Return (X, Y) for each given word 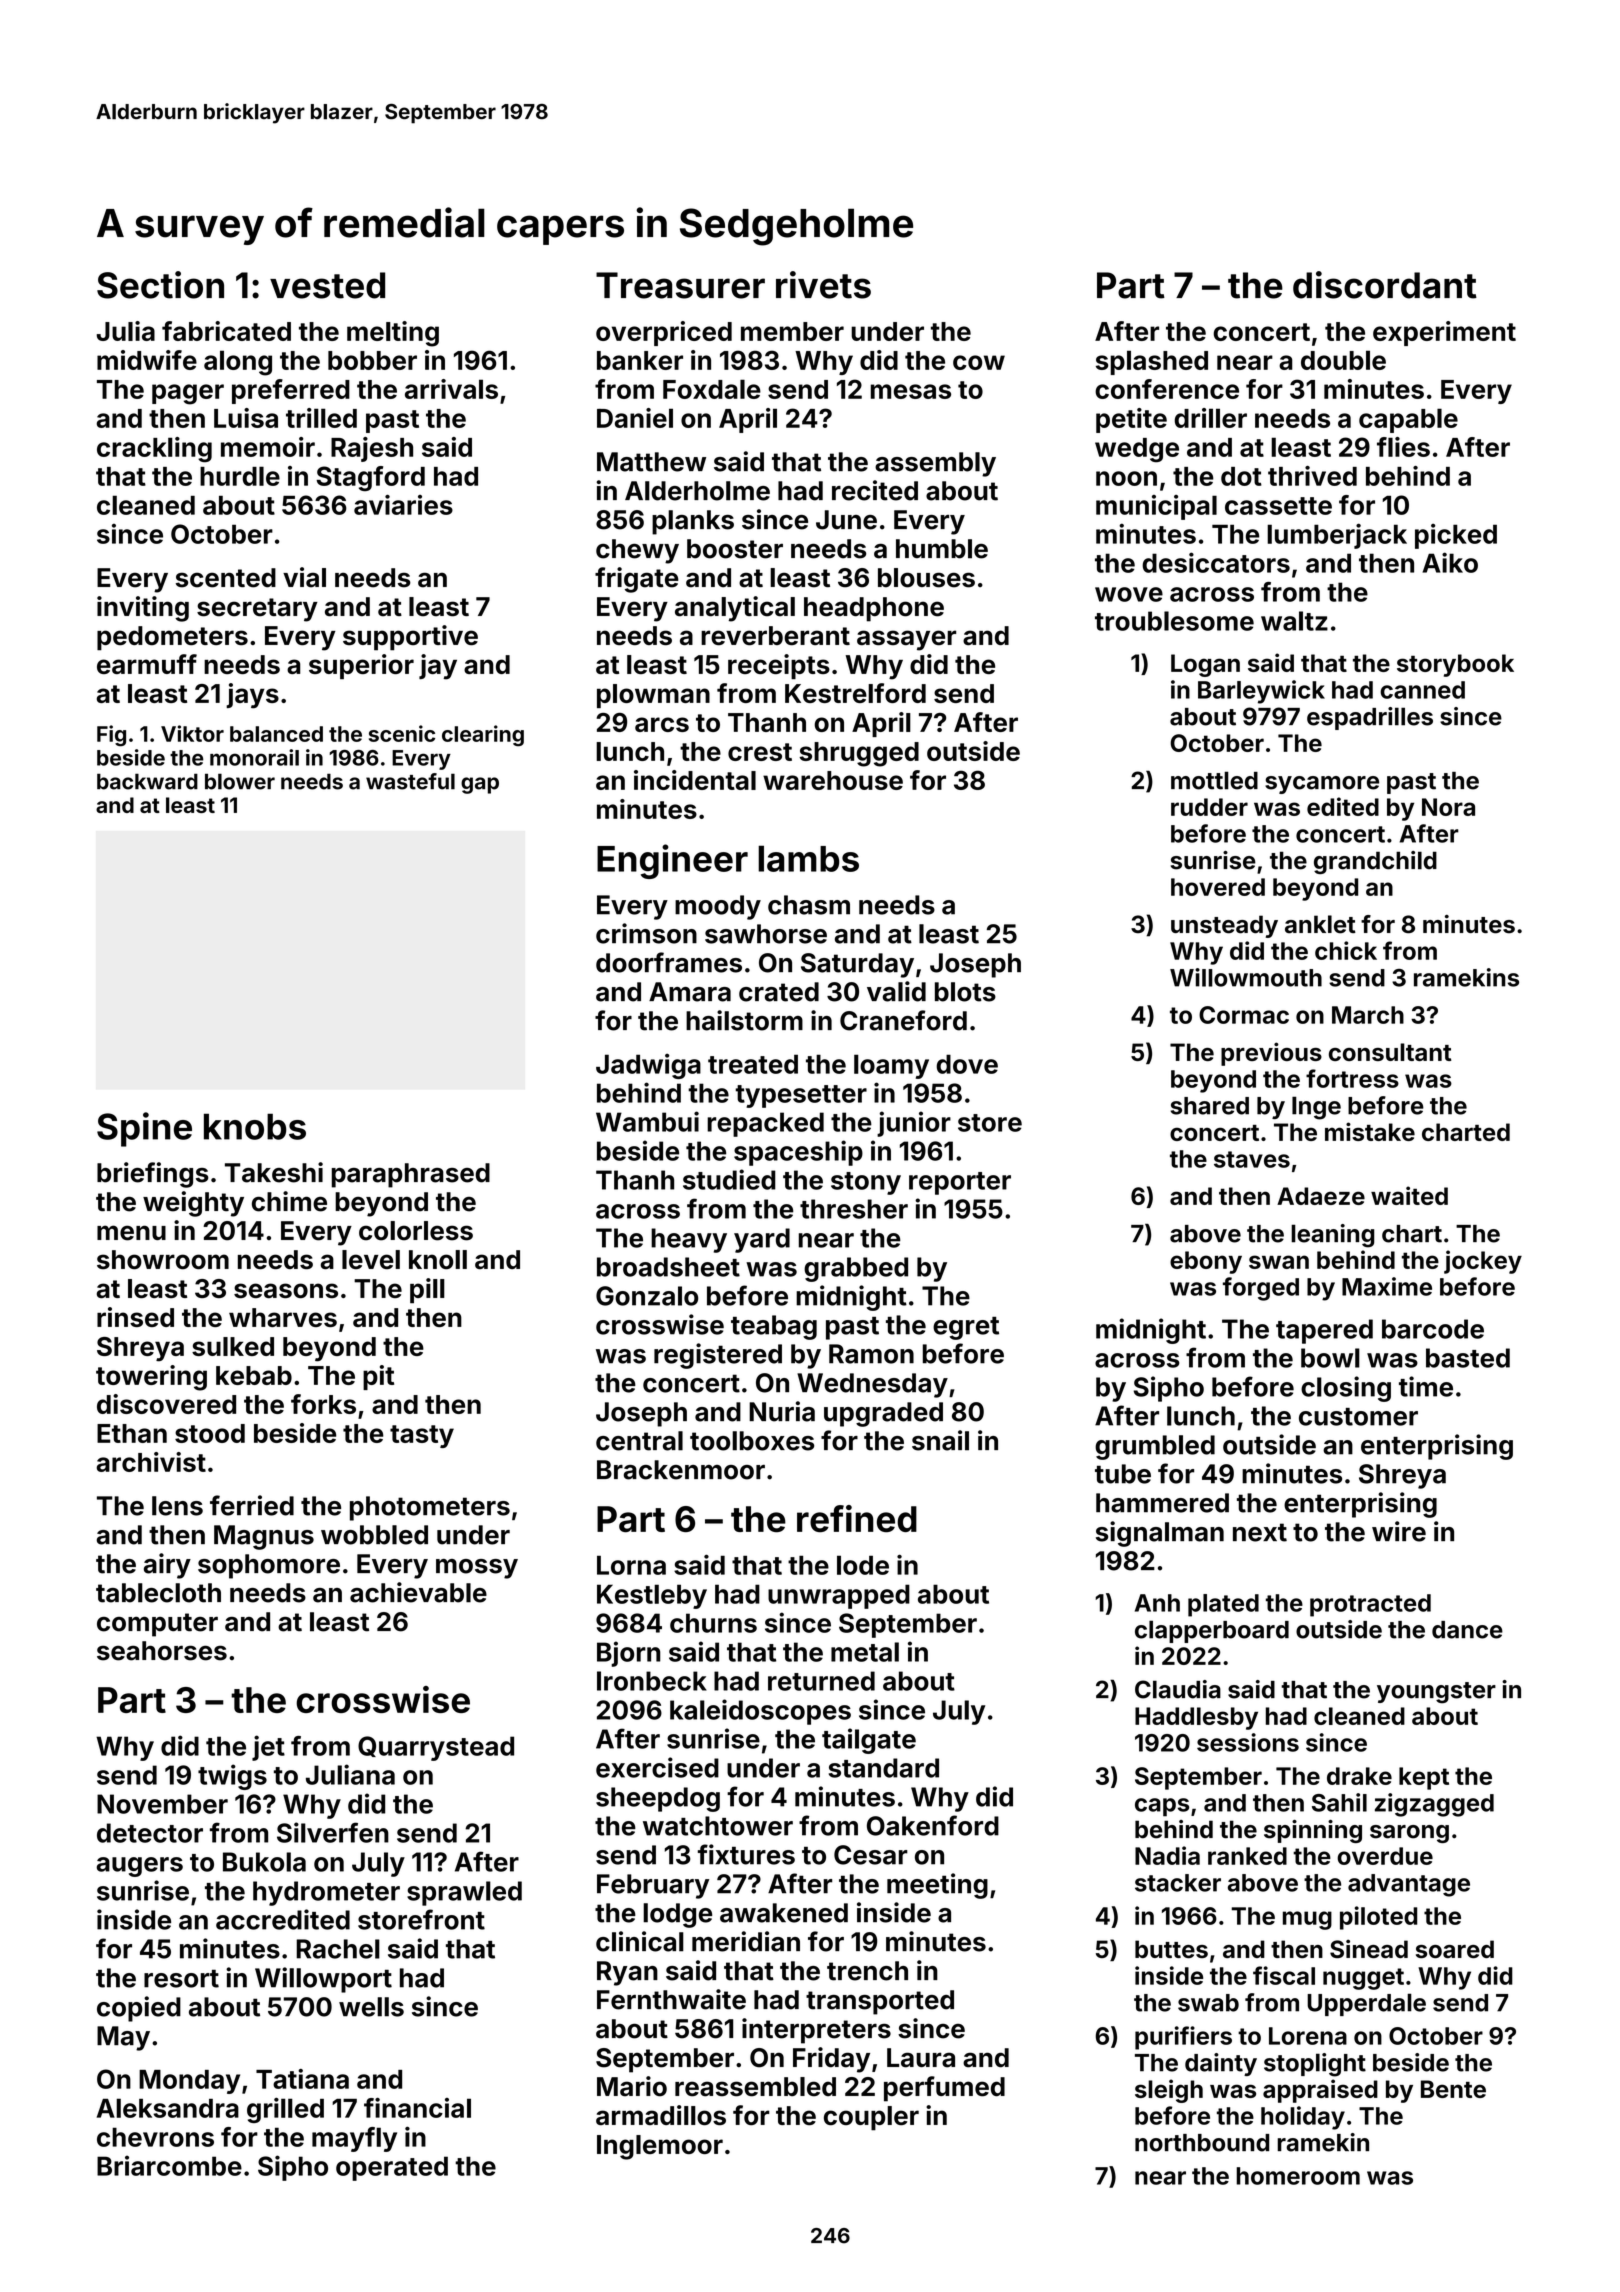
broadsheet (668, 1267)
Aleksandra (168, 2108)
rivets (823, 285)
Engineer (672, 861)
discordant (1385, 285)
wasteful (410, 781)
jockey (1483, 1262)
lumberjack (1337, 536)
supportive (410, 638)
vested (327, 285)
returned (821, 1681)
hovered (1218, 887)
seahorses (162, 1651)
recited (875, 490)
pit (378, 1377)
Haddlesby (1196, 1718)
